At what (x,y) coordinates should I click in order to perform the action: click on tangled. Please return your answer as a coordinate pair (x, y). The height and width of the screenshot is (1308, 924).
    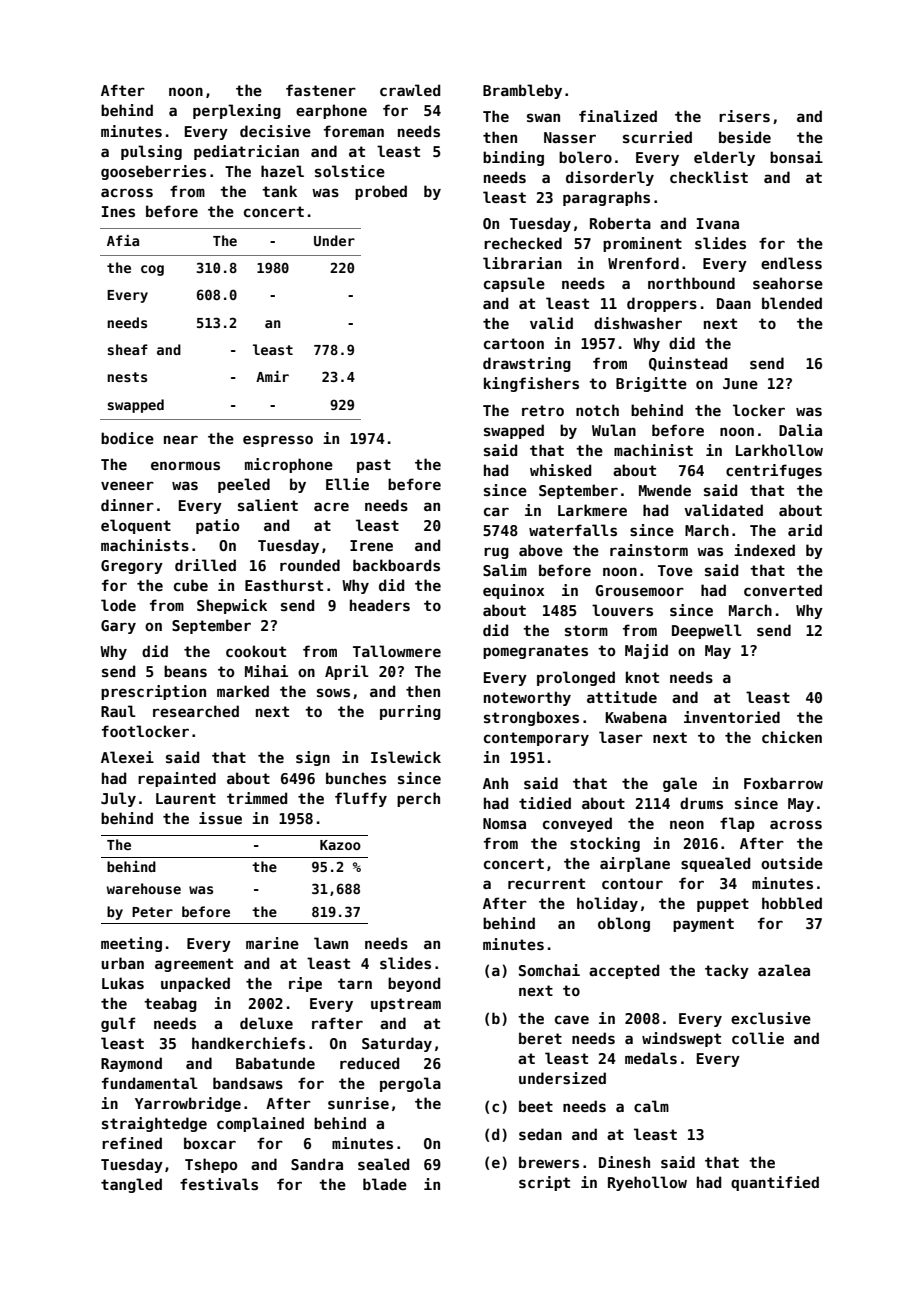
    Looking at the image, I should click on (131, 1185).
